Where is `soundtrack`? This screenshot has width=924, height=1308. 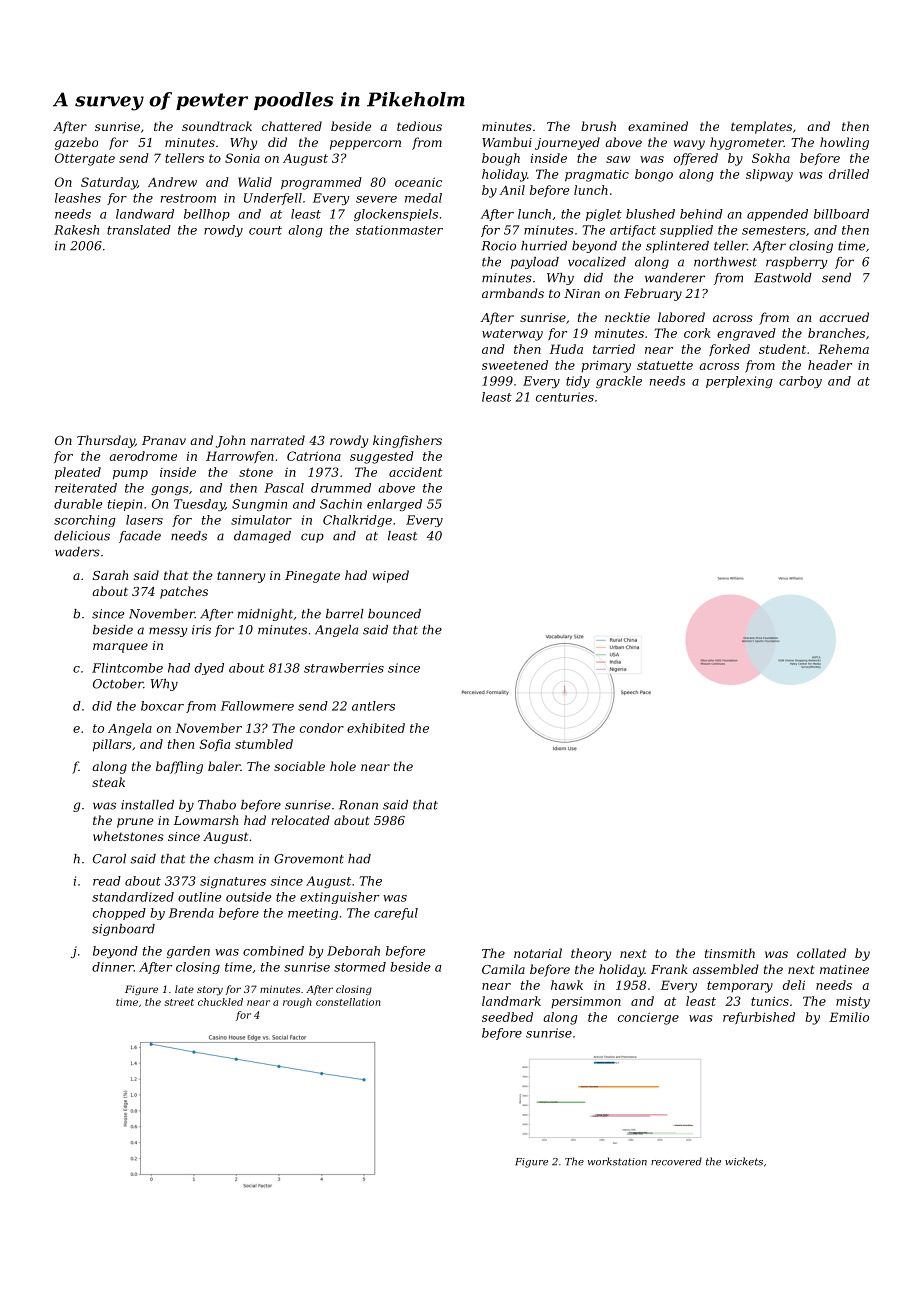
soundtrack is located at coordinates (217, 126).
